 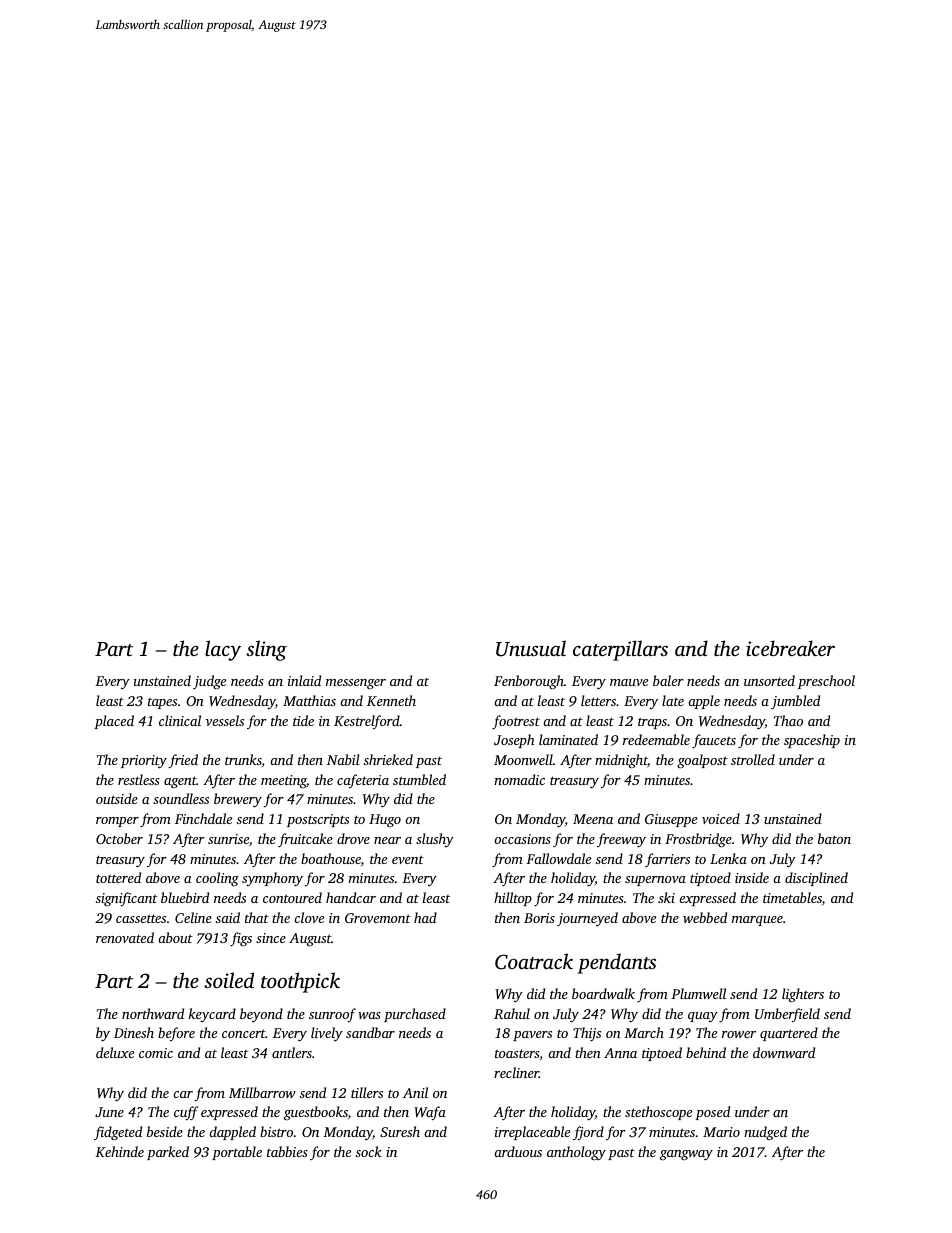 I want to click on tottered, so click(x=118, y=877).
